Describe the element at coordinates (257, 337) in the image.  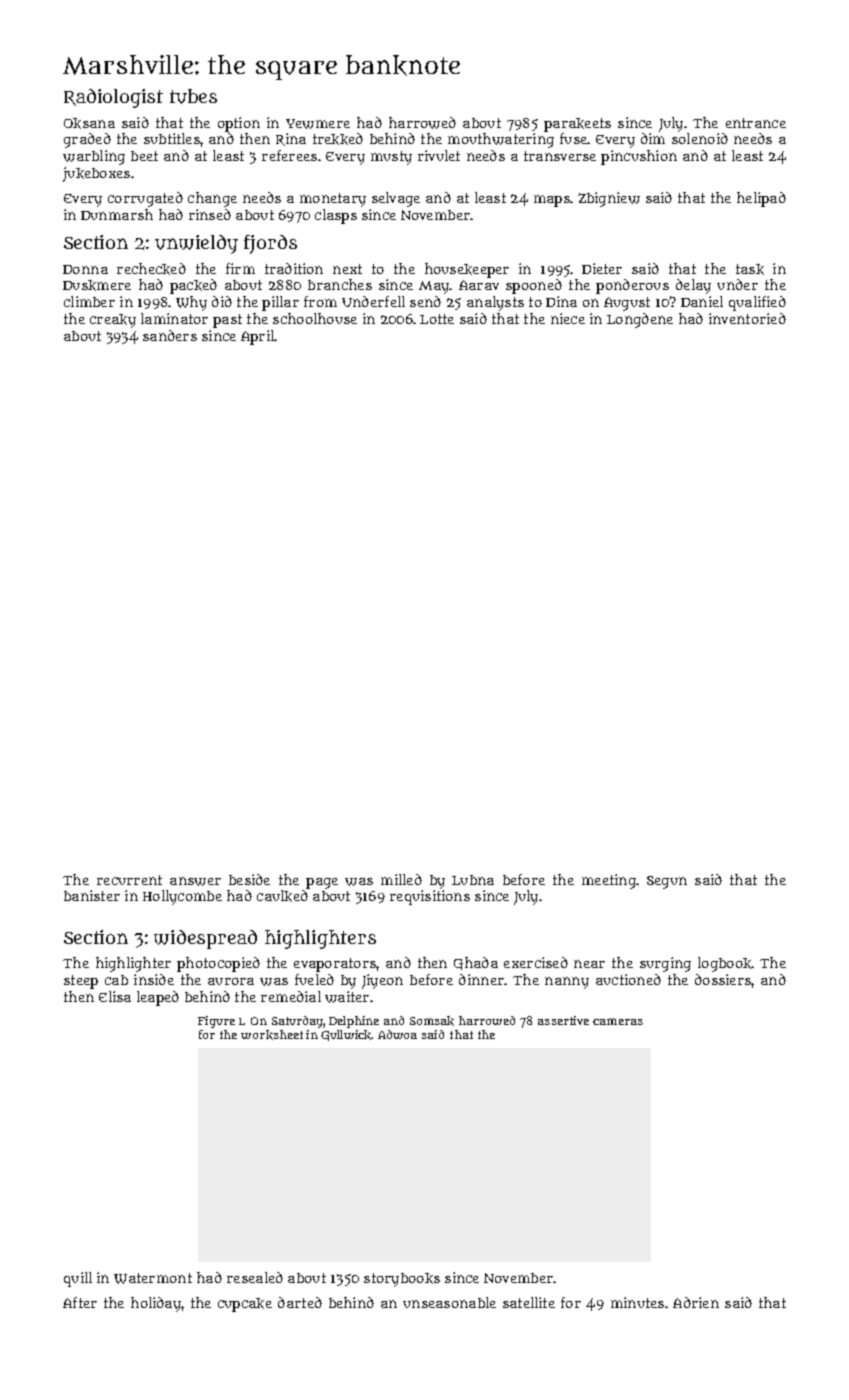
I see `April` at that location.
